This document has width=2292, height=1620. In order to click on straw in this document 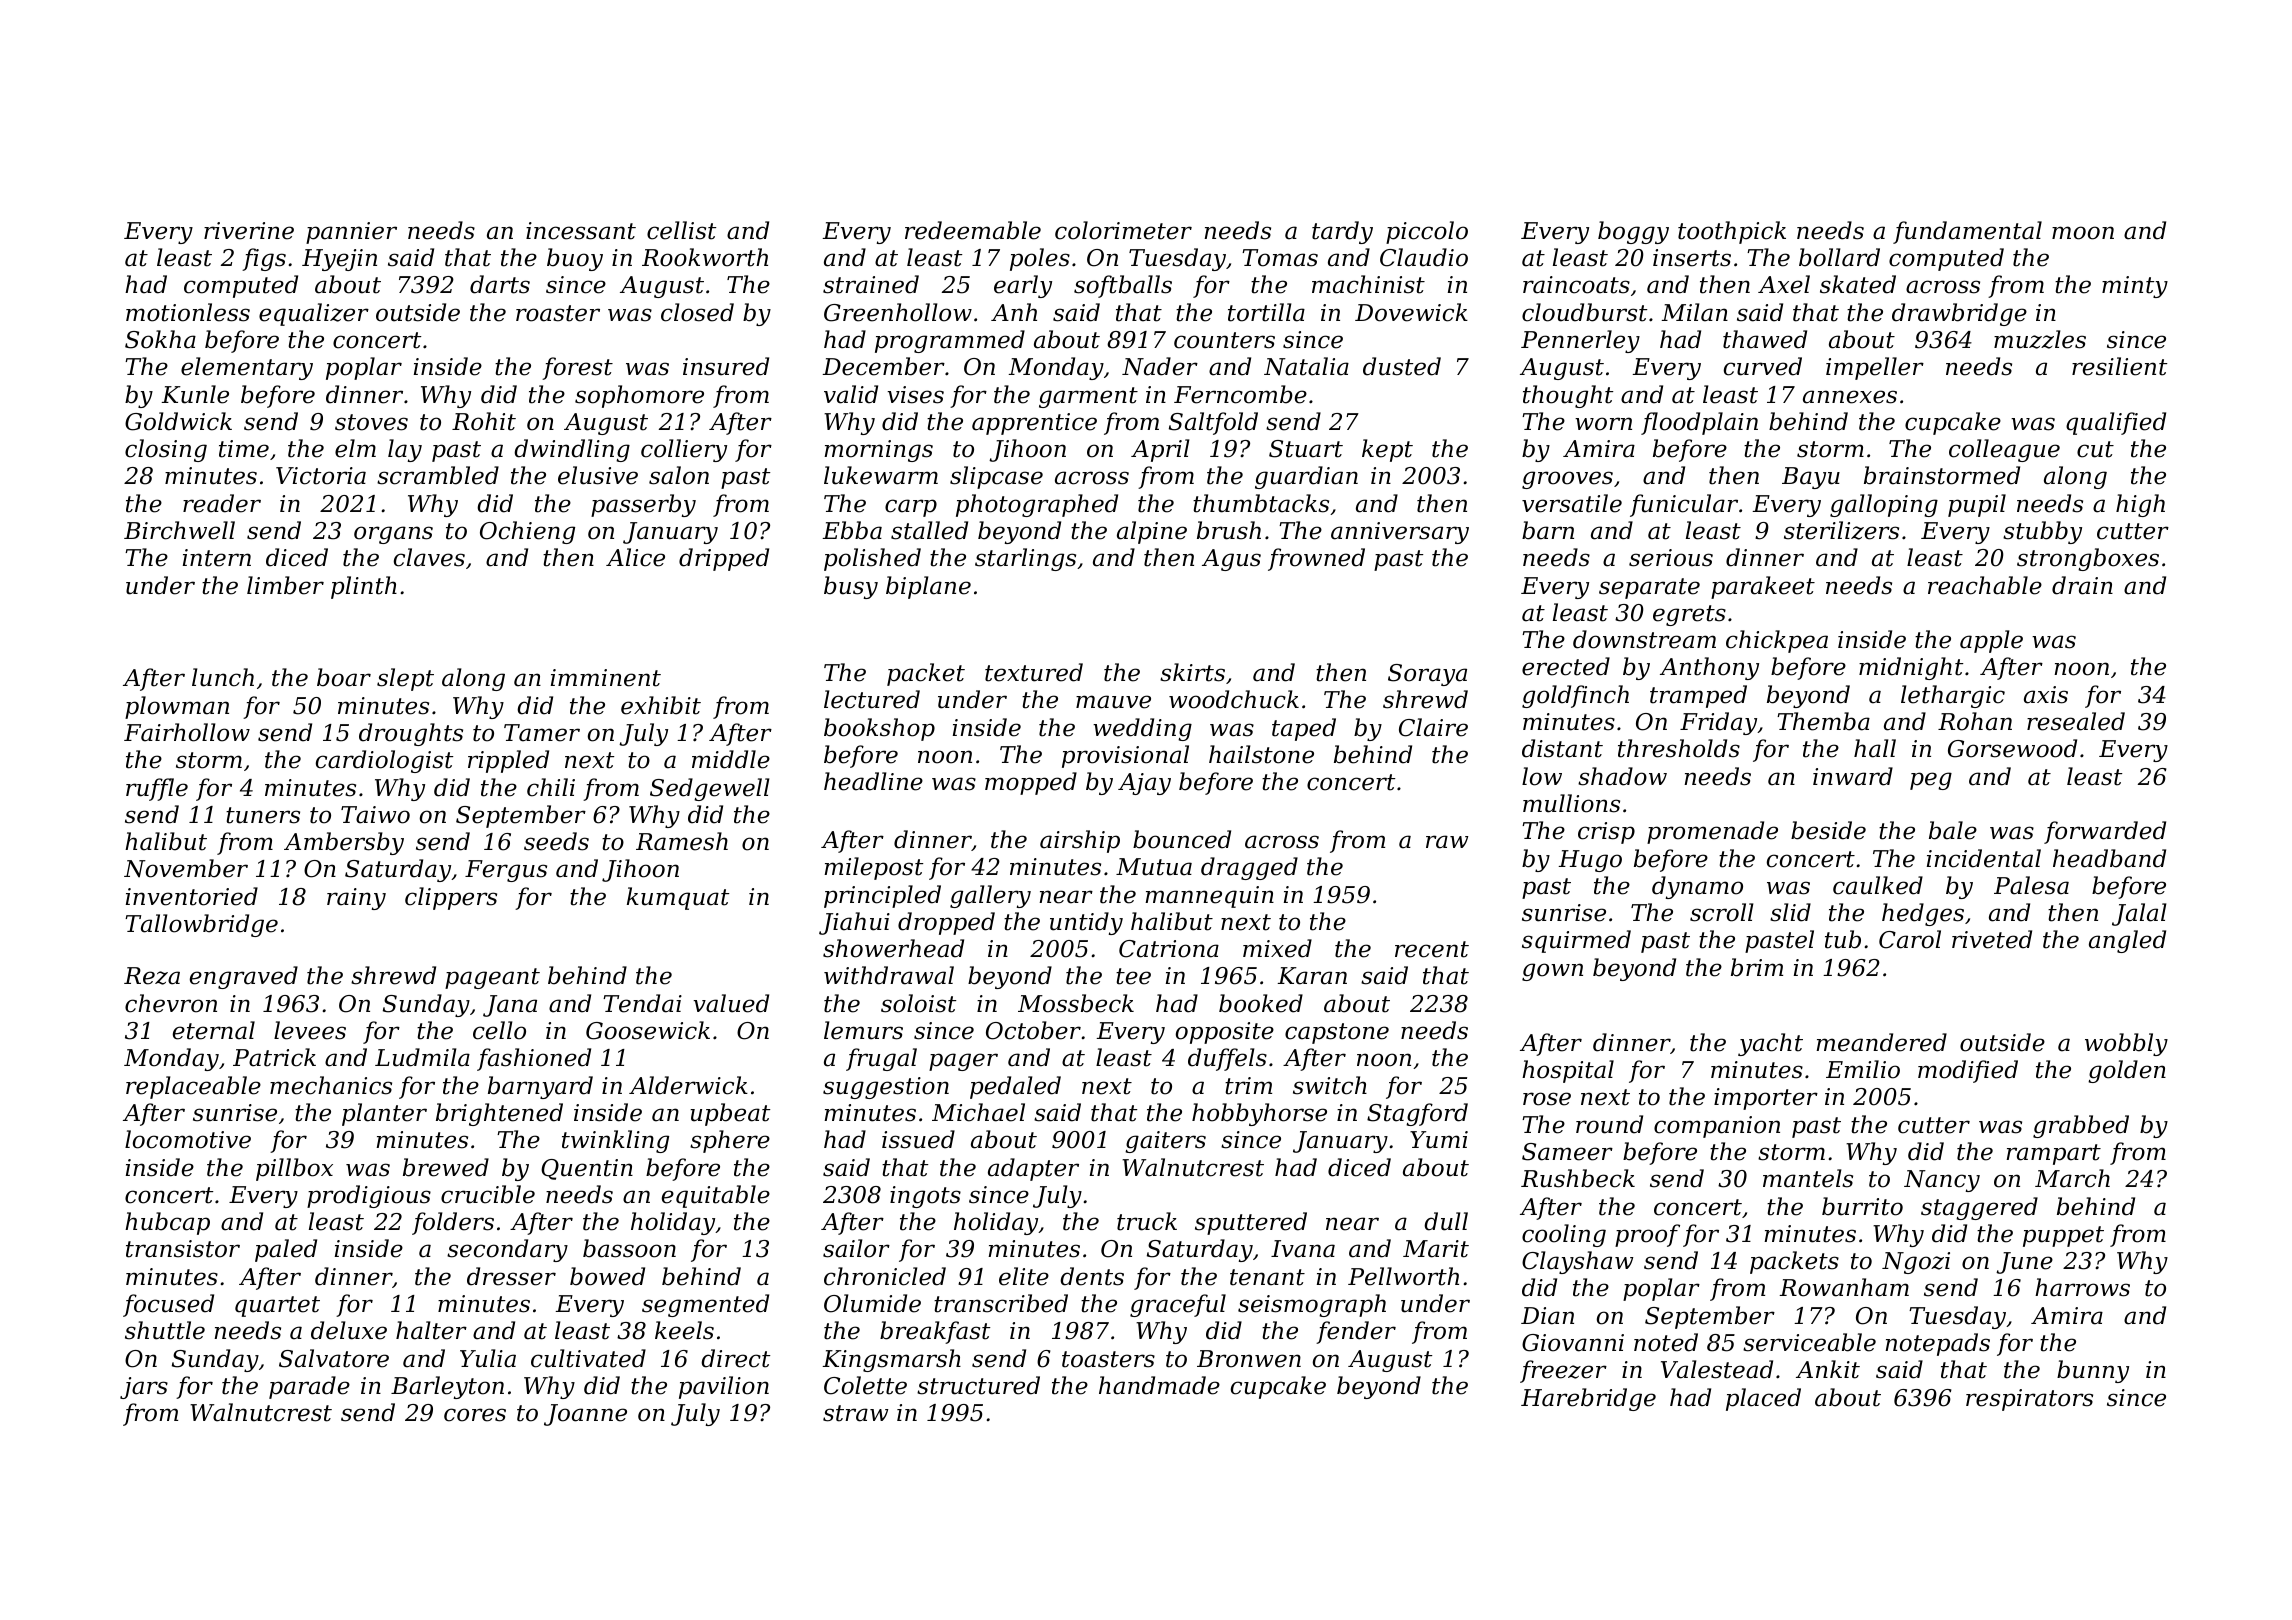, I will do `click(855, 1413)`.
